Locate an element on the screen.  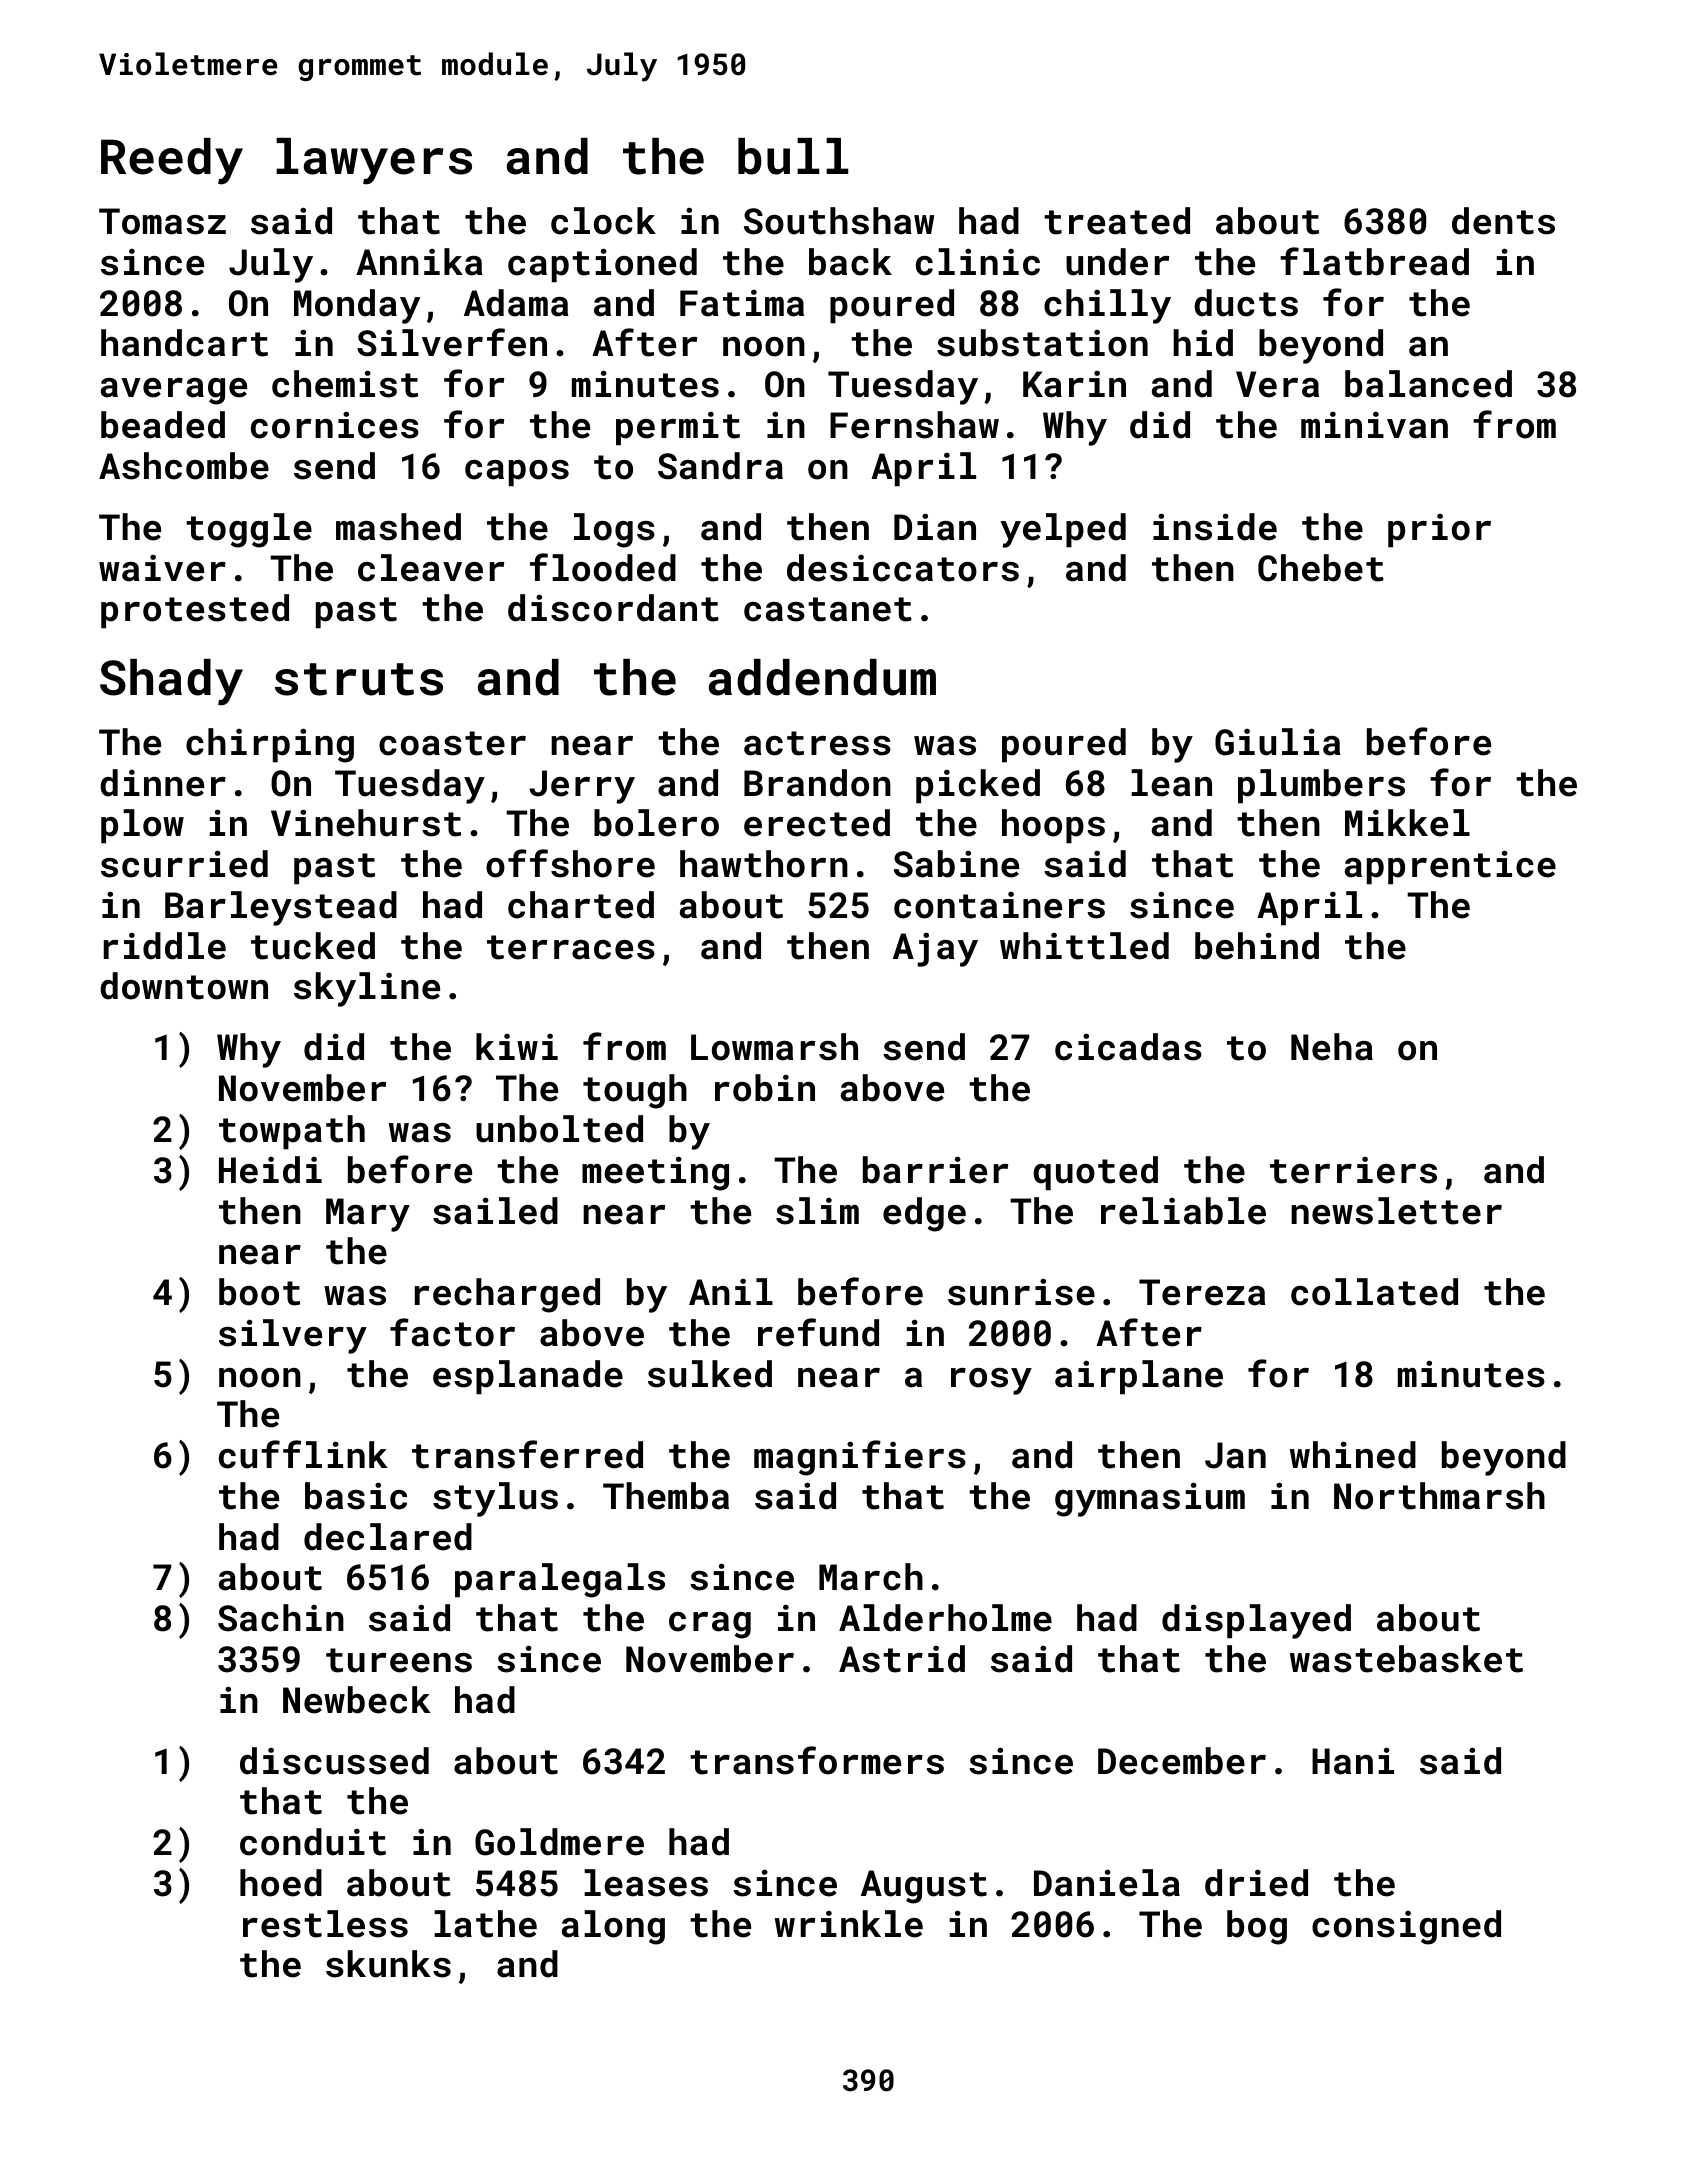
addendum is located at coordinates (822, 677).
